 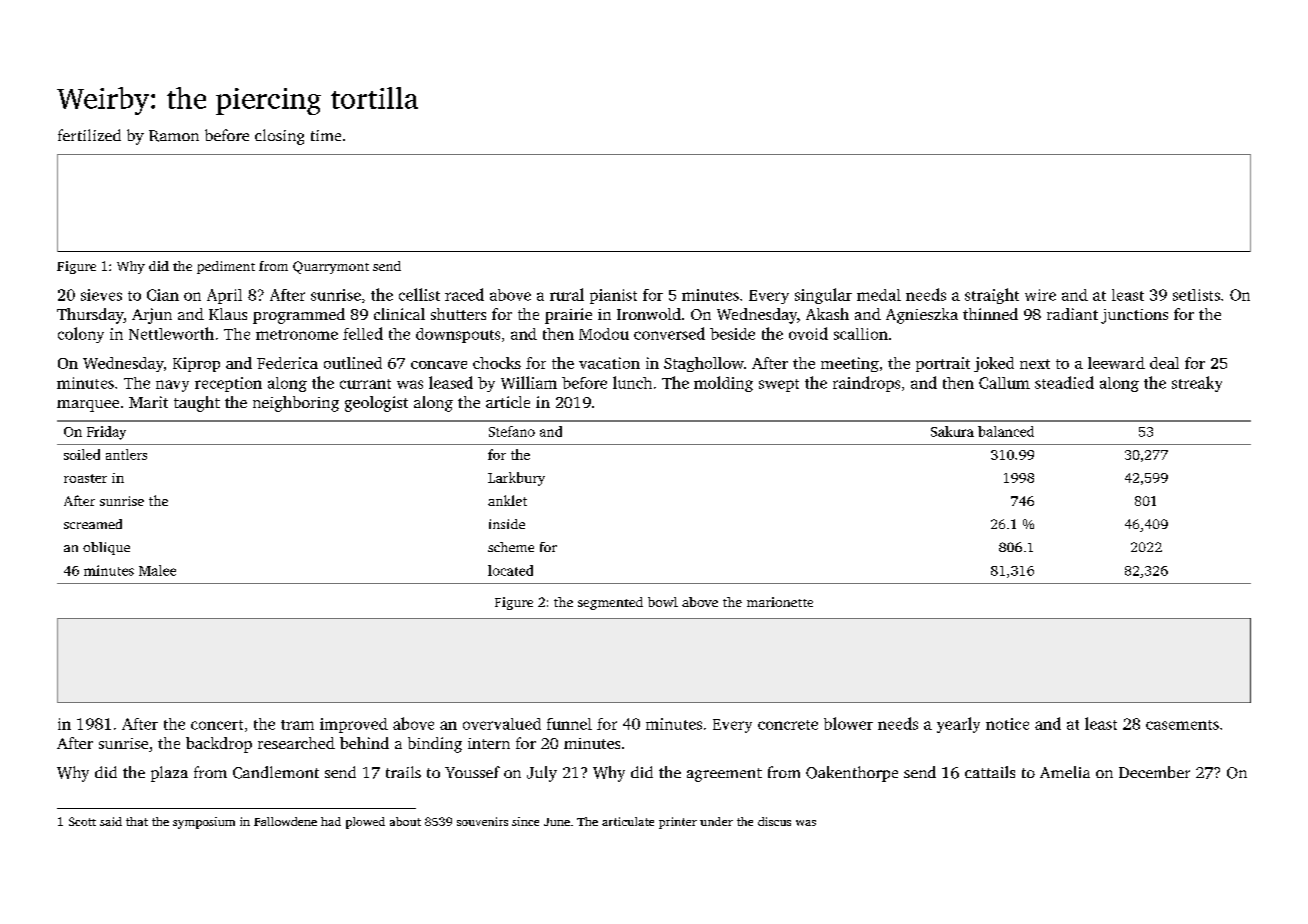 I want to click on anklet, so click(x=507, y=500).
